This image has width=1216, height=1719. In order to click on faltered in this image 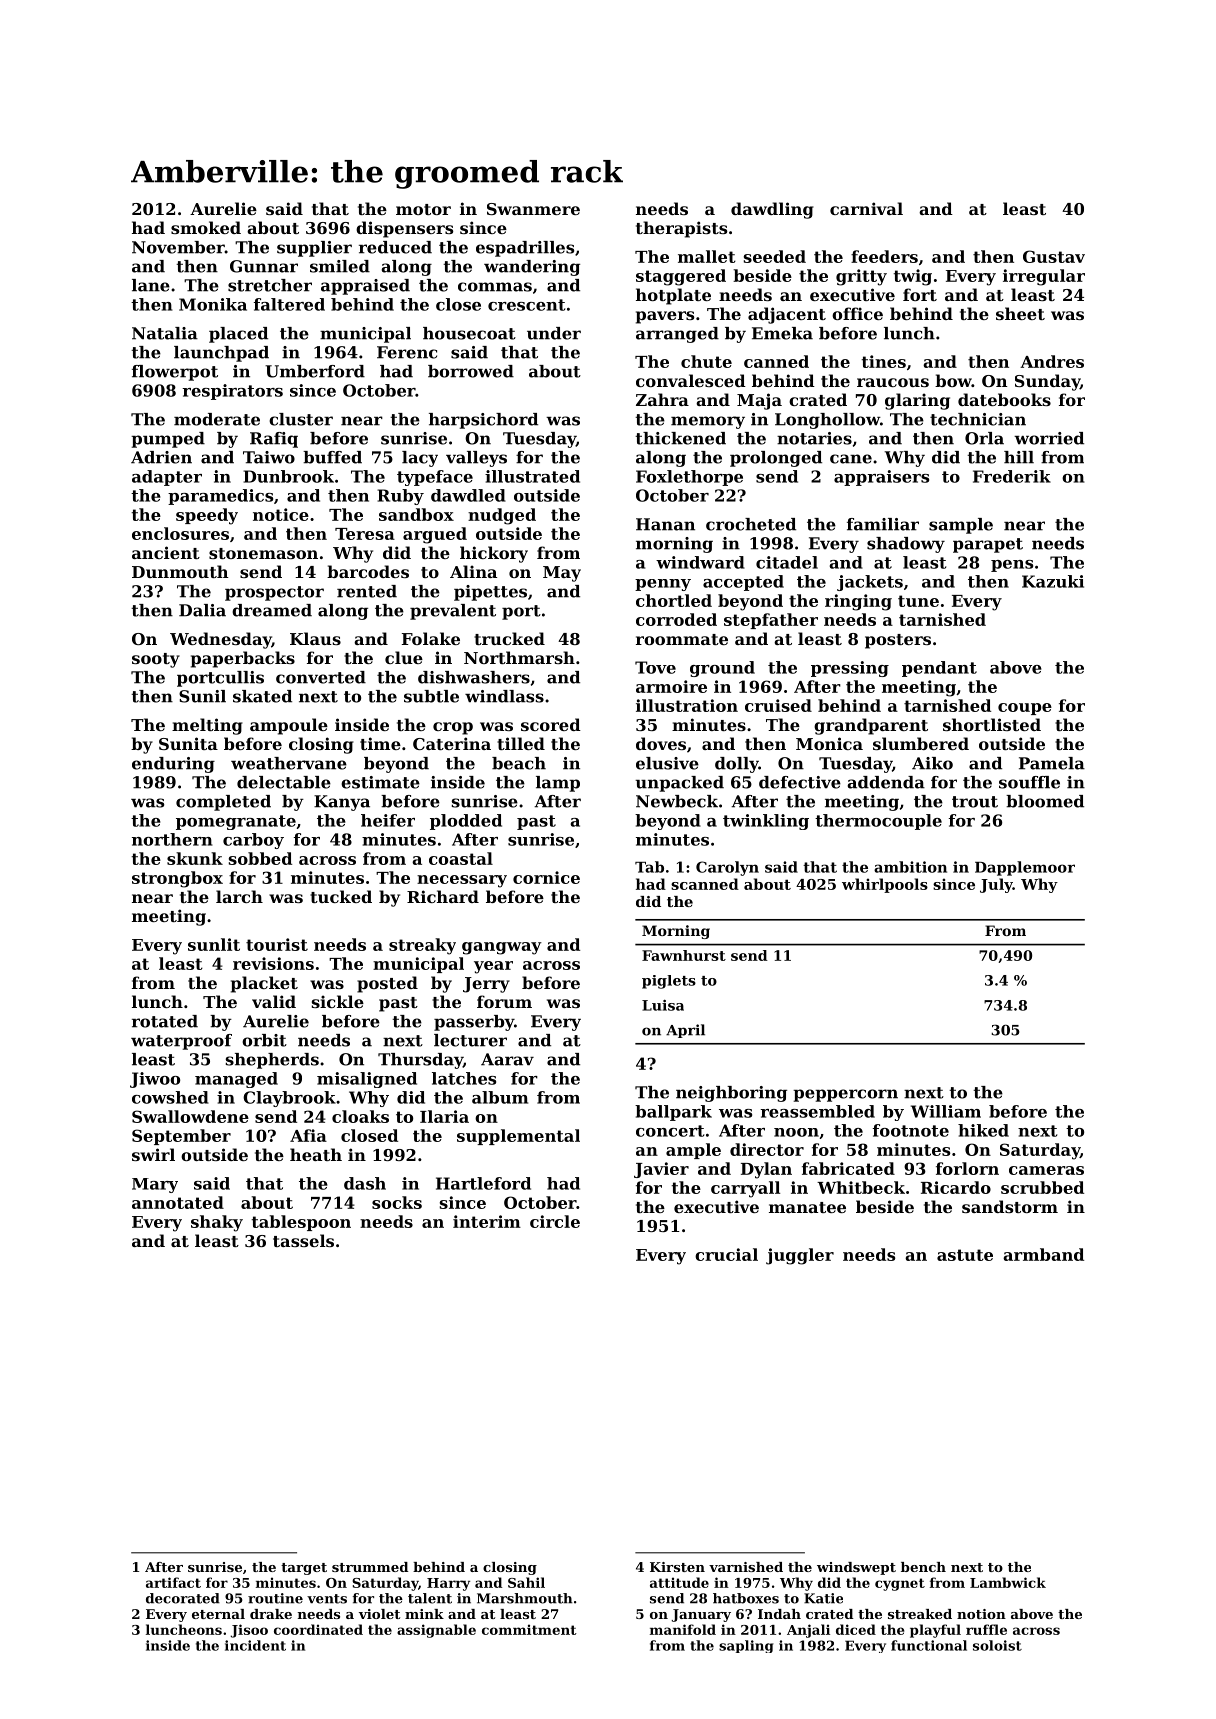, I will do `click(289, 304)`.
